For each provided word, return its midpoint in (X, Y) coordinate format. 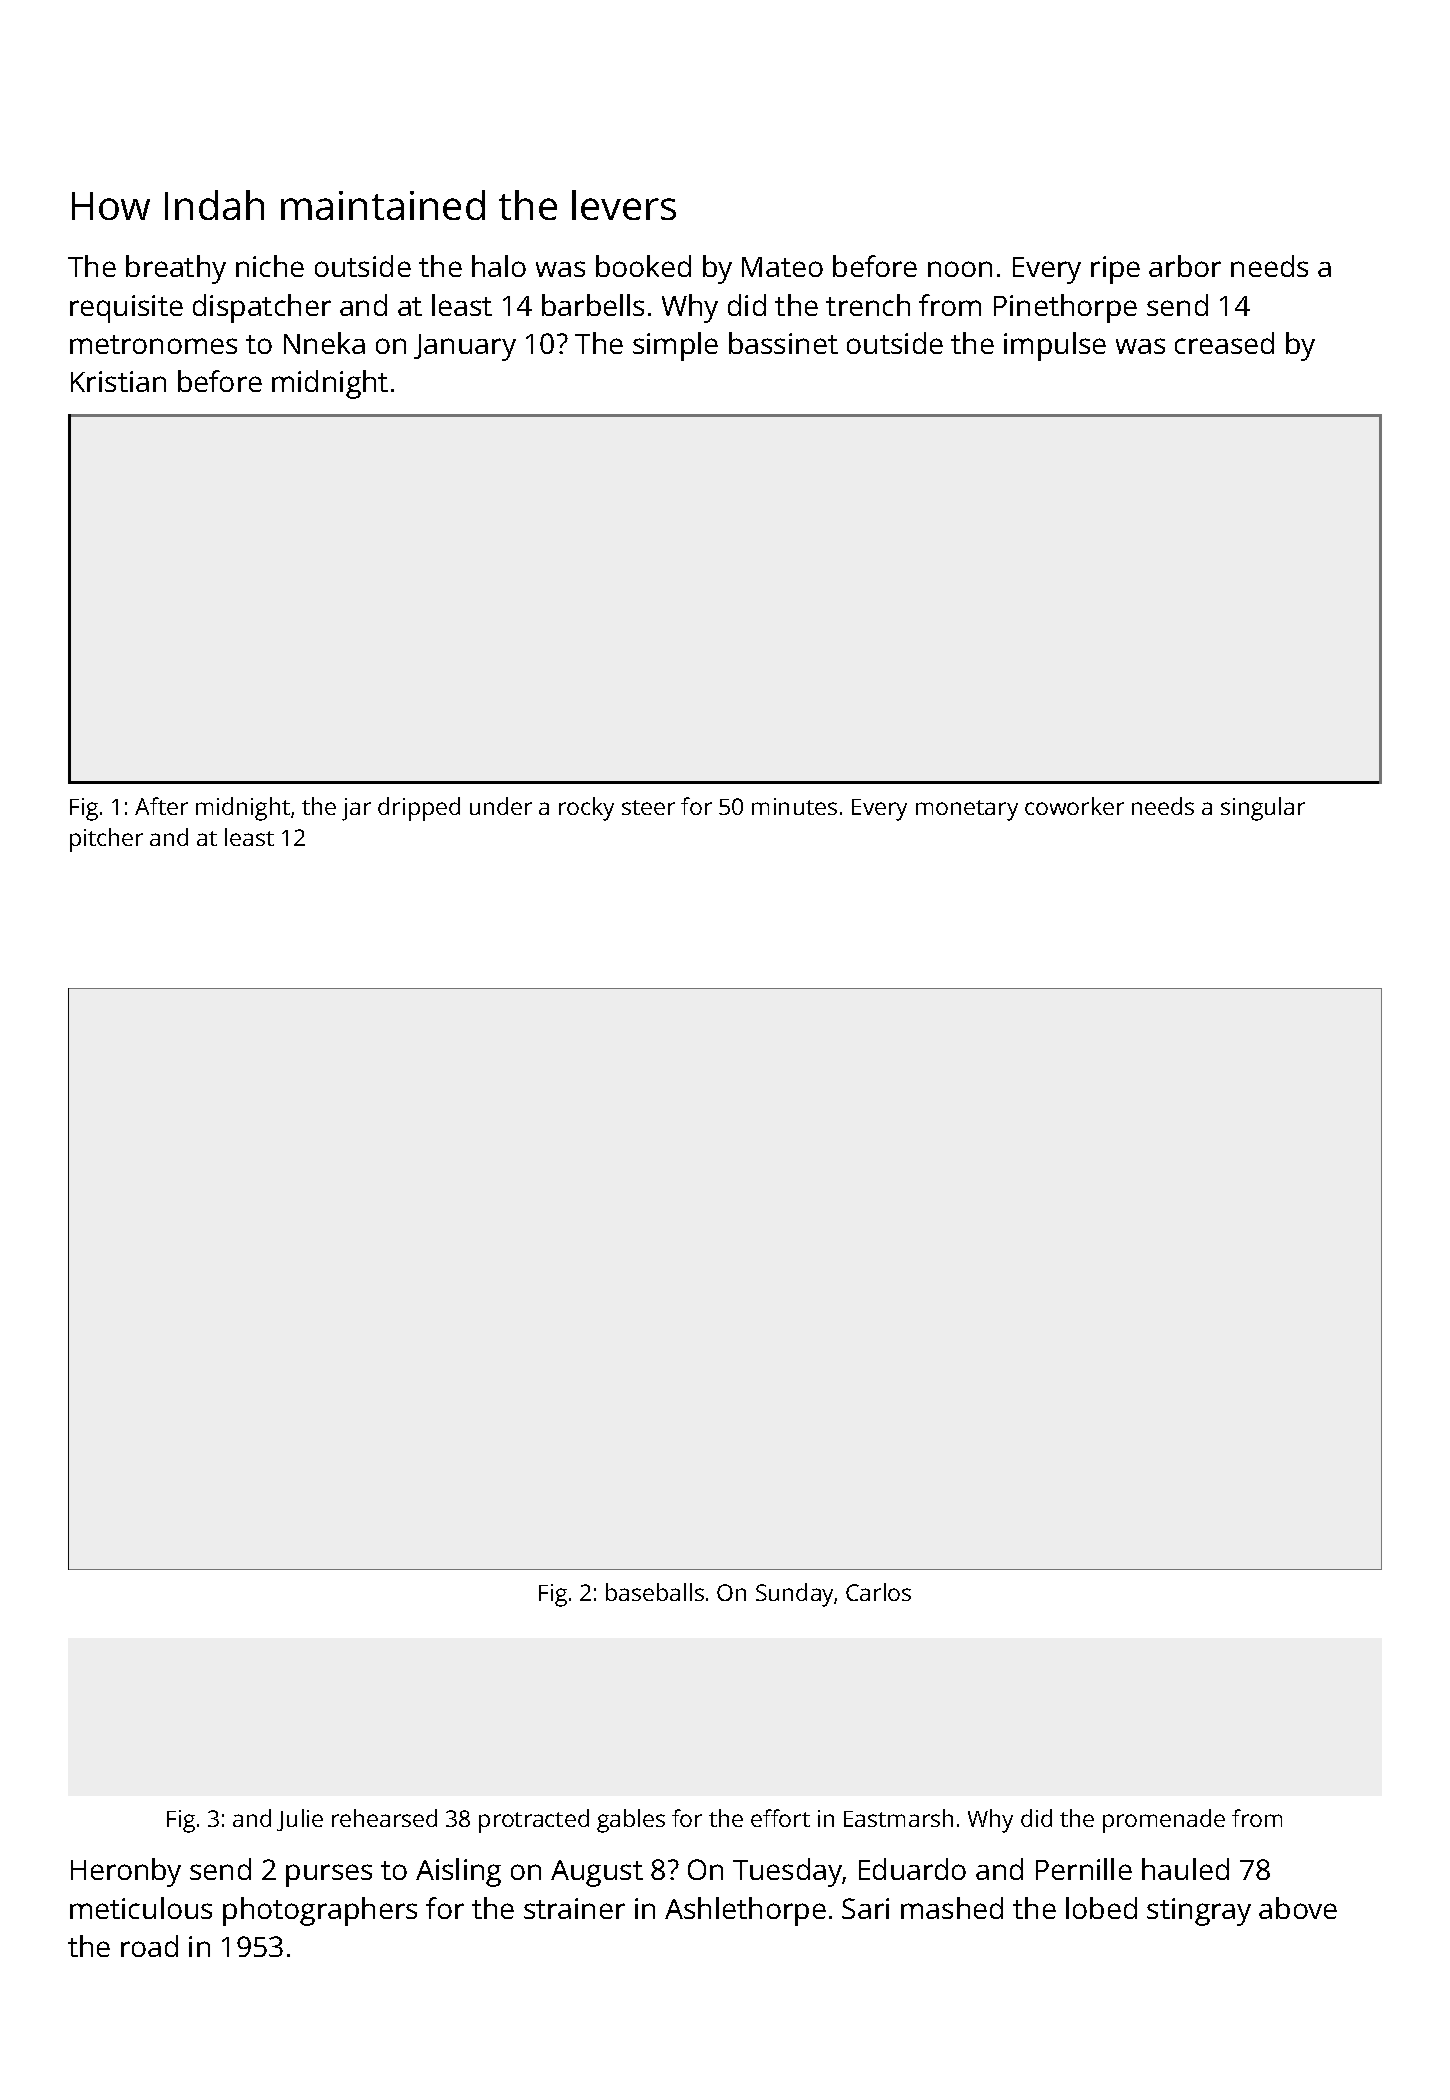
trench (868, 305)
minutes (794, 806)
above (1298, 1908)
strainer (574, 1908)
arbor (1185, 266)
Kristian (118, 381)
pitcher (106, 840)
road (149, 1946)
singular (1263, 809)
